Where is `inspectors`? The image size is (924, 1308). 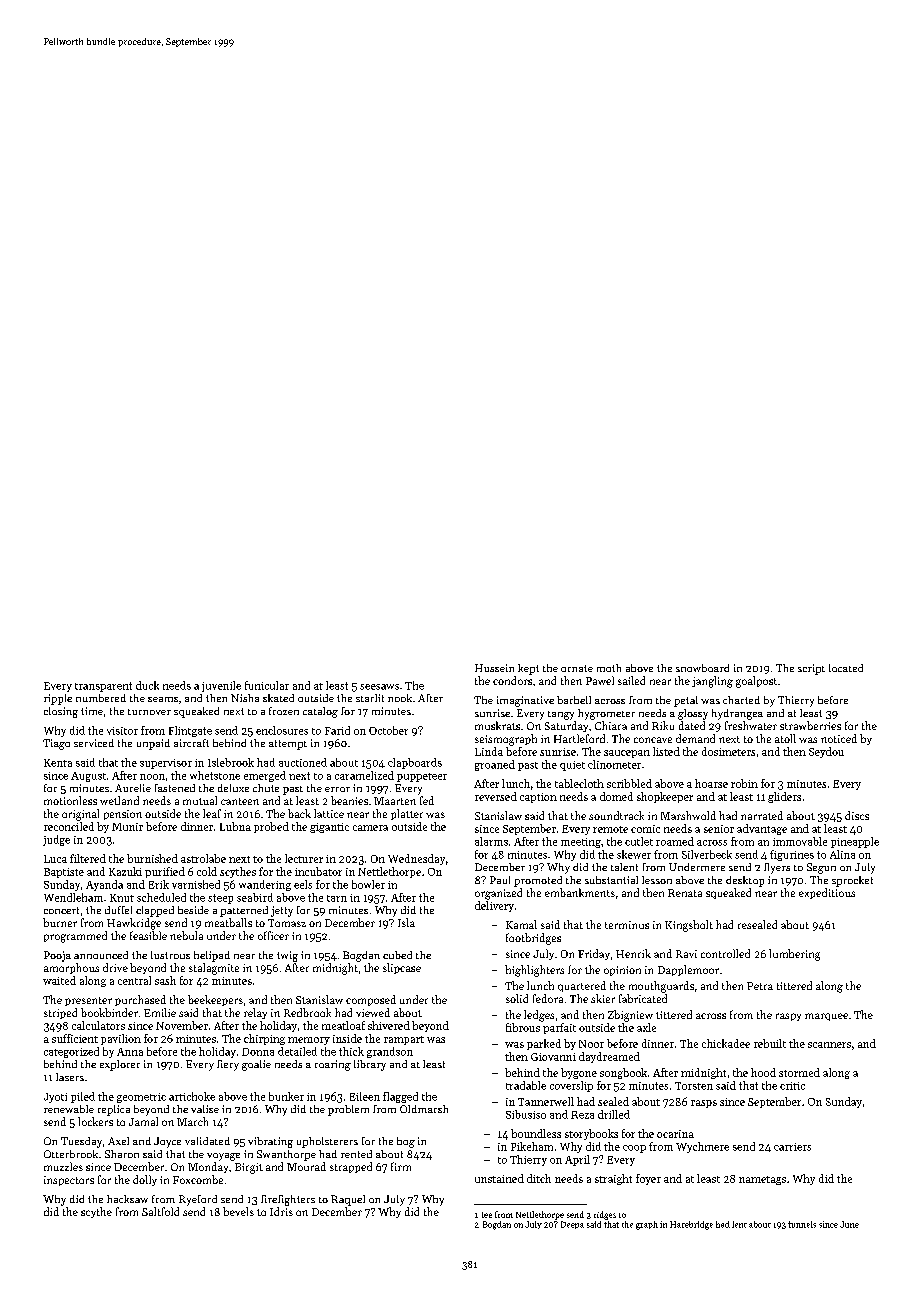
inspectors is located at coordinates (69, 1181).
